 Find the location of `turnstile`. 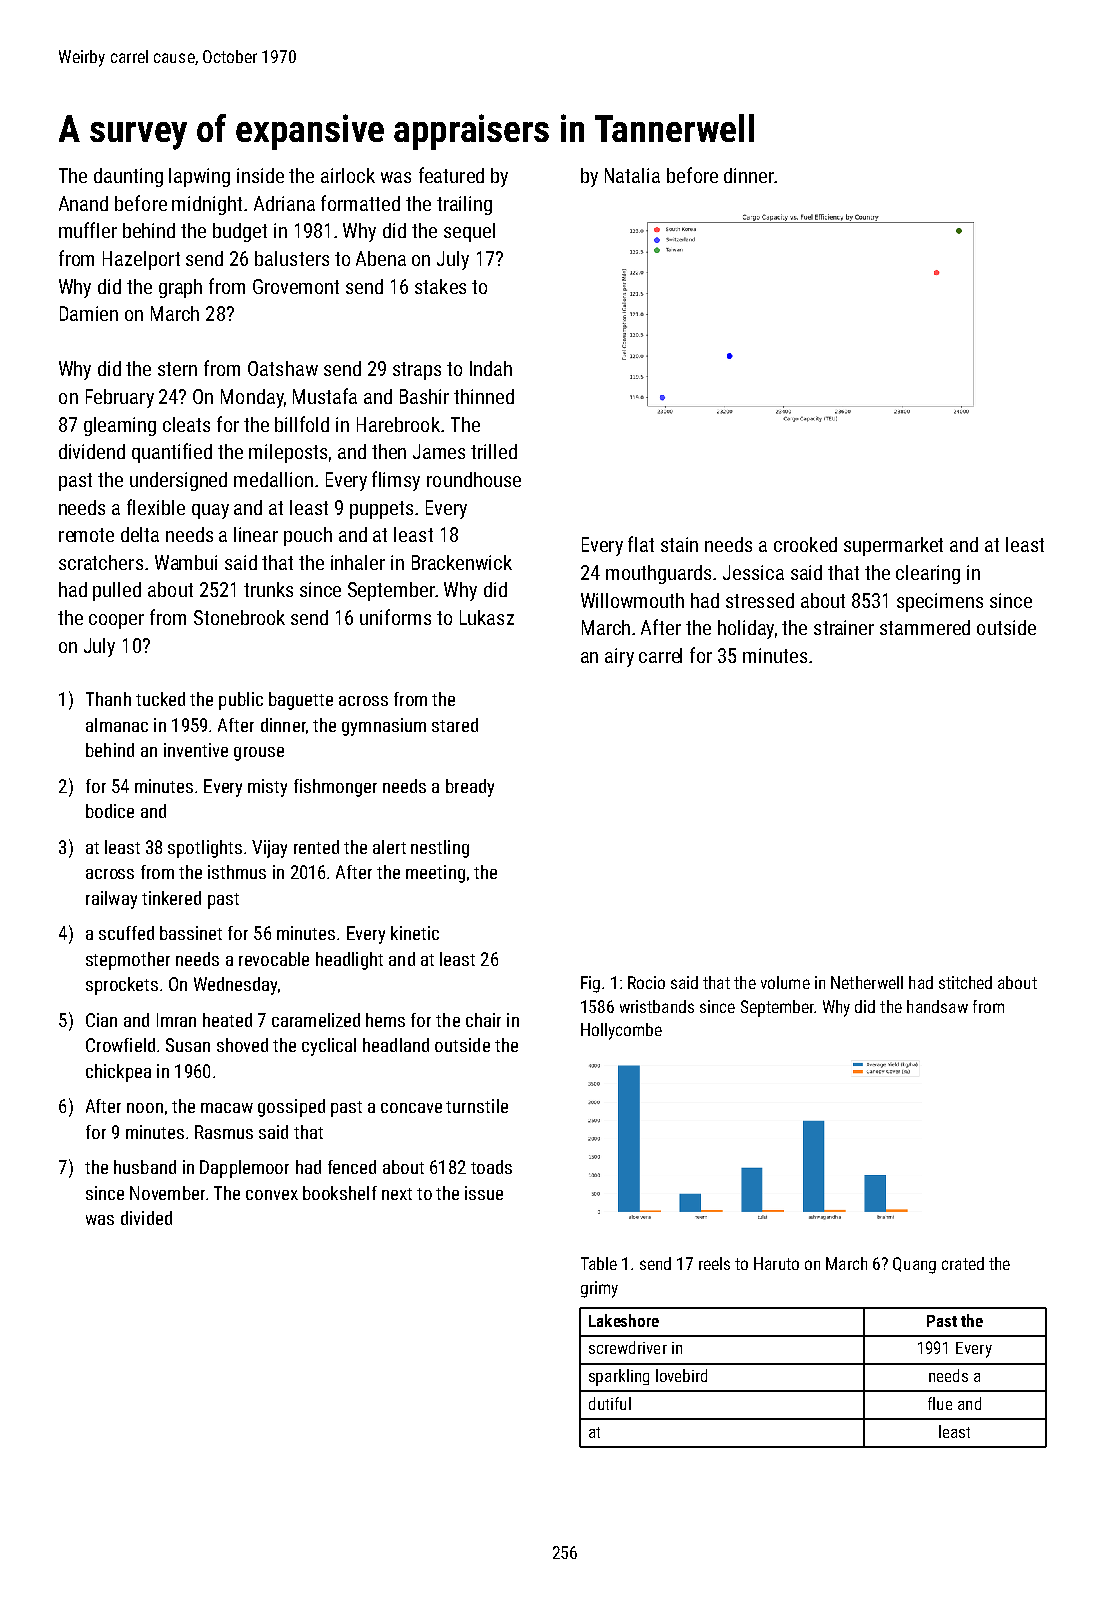

turnstile is located at coordinates (477, 1106).
